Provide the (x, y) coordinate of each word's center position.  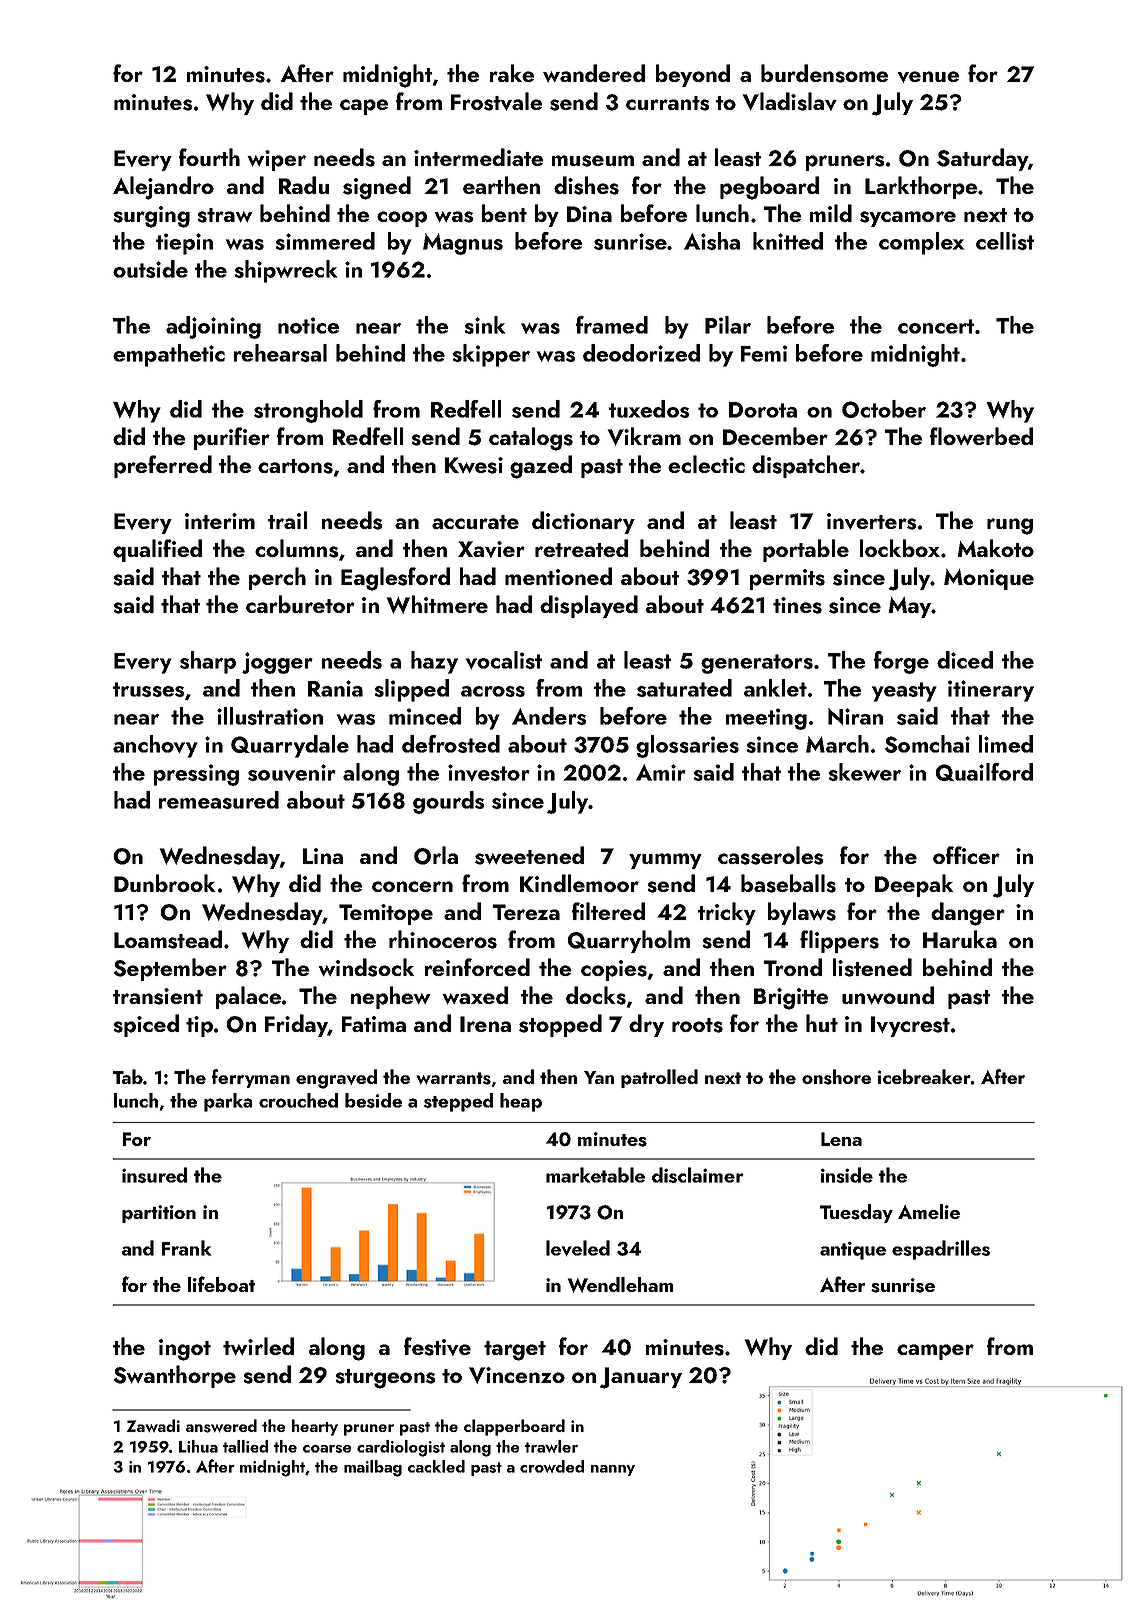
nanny (613, 1470)
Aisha (712, 241)
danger (968, 914)
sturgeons (385, 1379)
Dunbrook (165, 883)
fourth (209, 157)
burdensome (824, 73)
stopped (560, 1025)
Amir (661, 772)
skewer (864, 772)
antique (853, 1250)
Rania (335, 688)
